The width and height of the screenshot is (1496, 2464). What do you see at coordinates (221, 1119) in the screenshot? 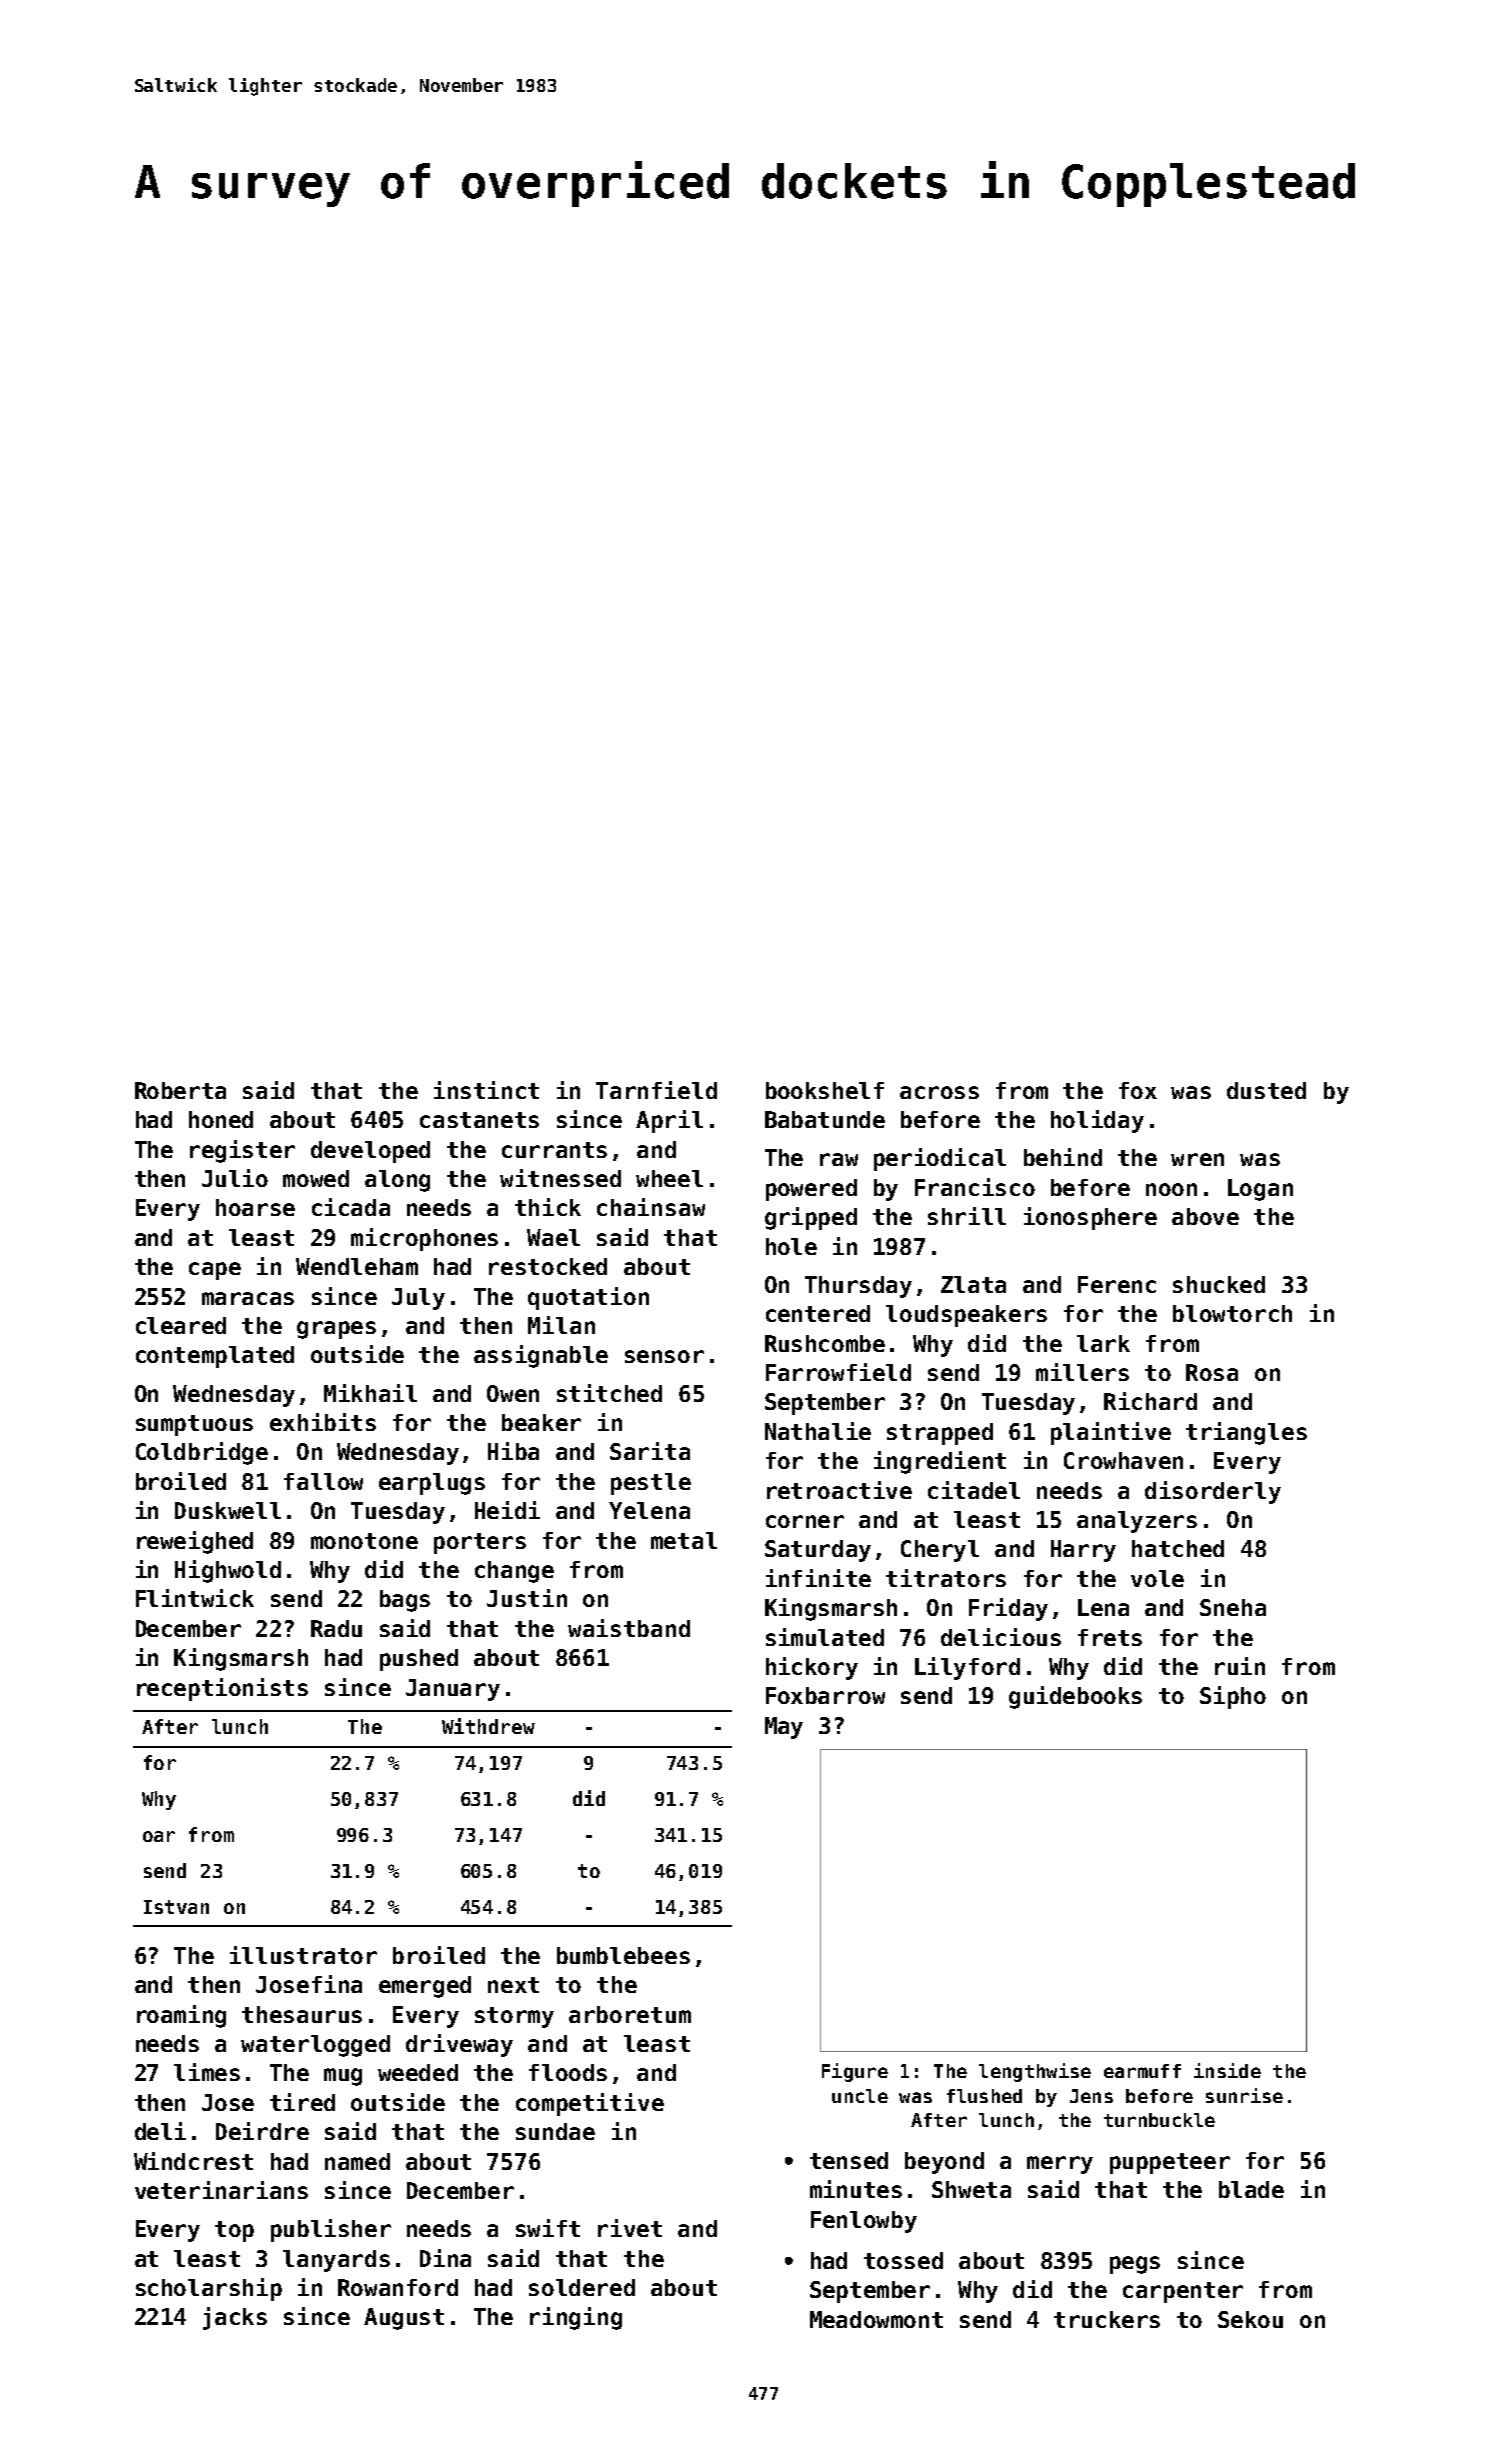
I see `honed` at bounding box center [221, 1119].
